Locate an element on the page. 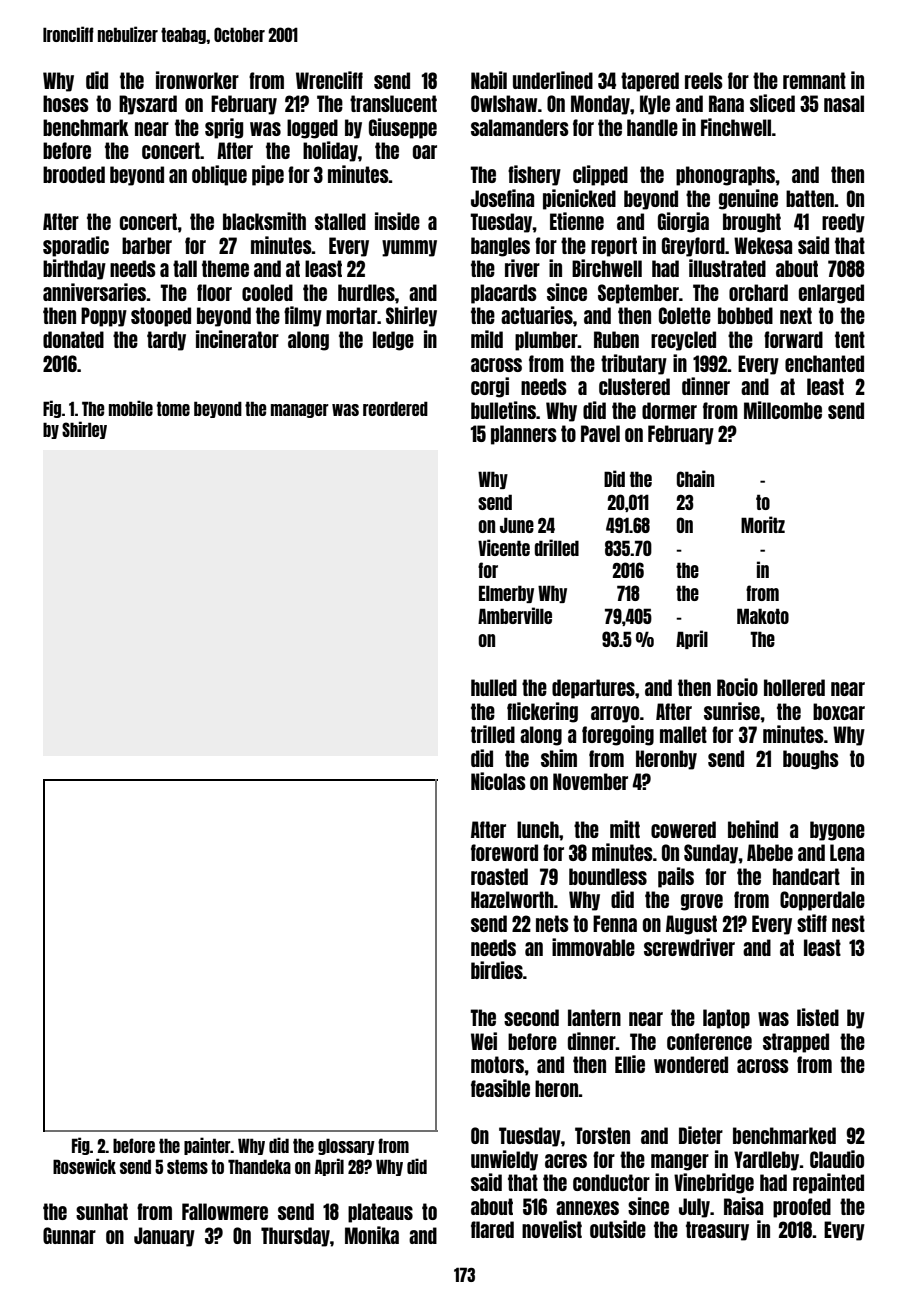  January is located at coordinates (164, 1237).
